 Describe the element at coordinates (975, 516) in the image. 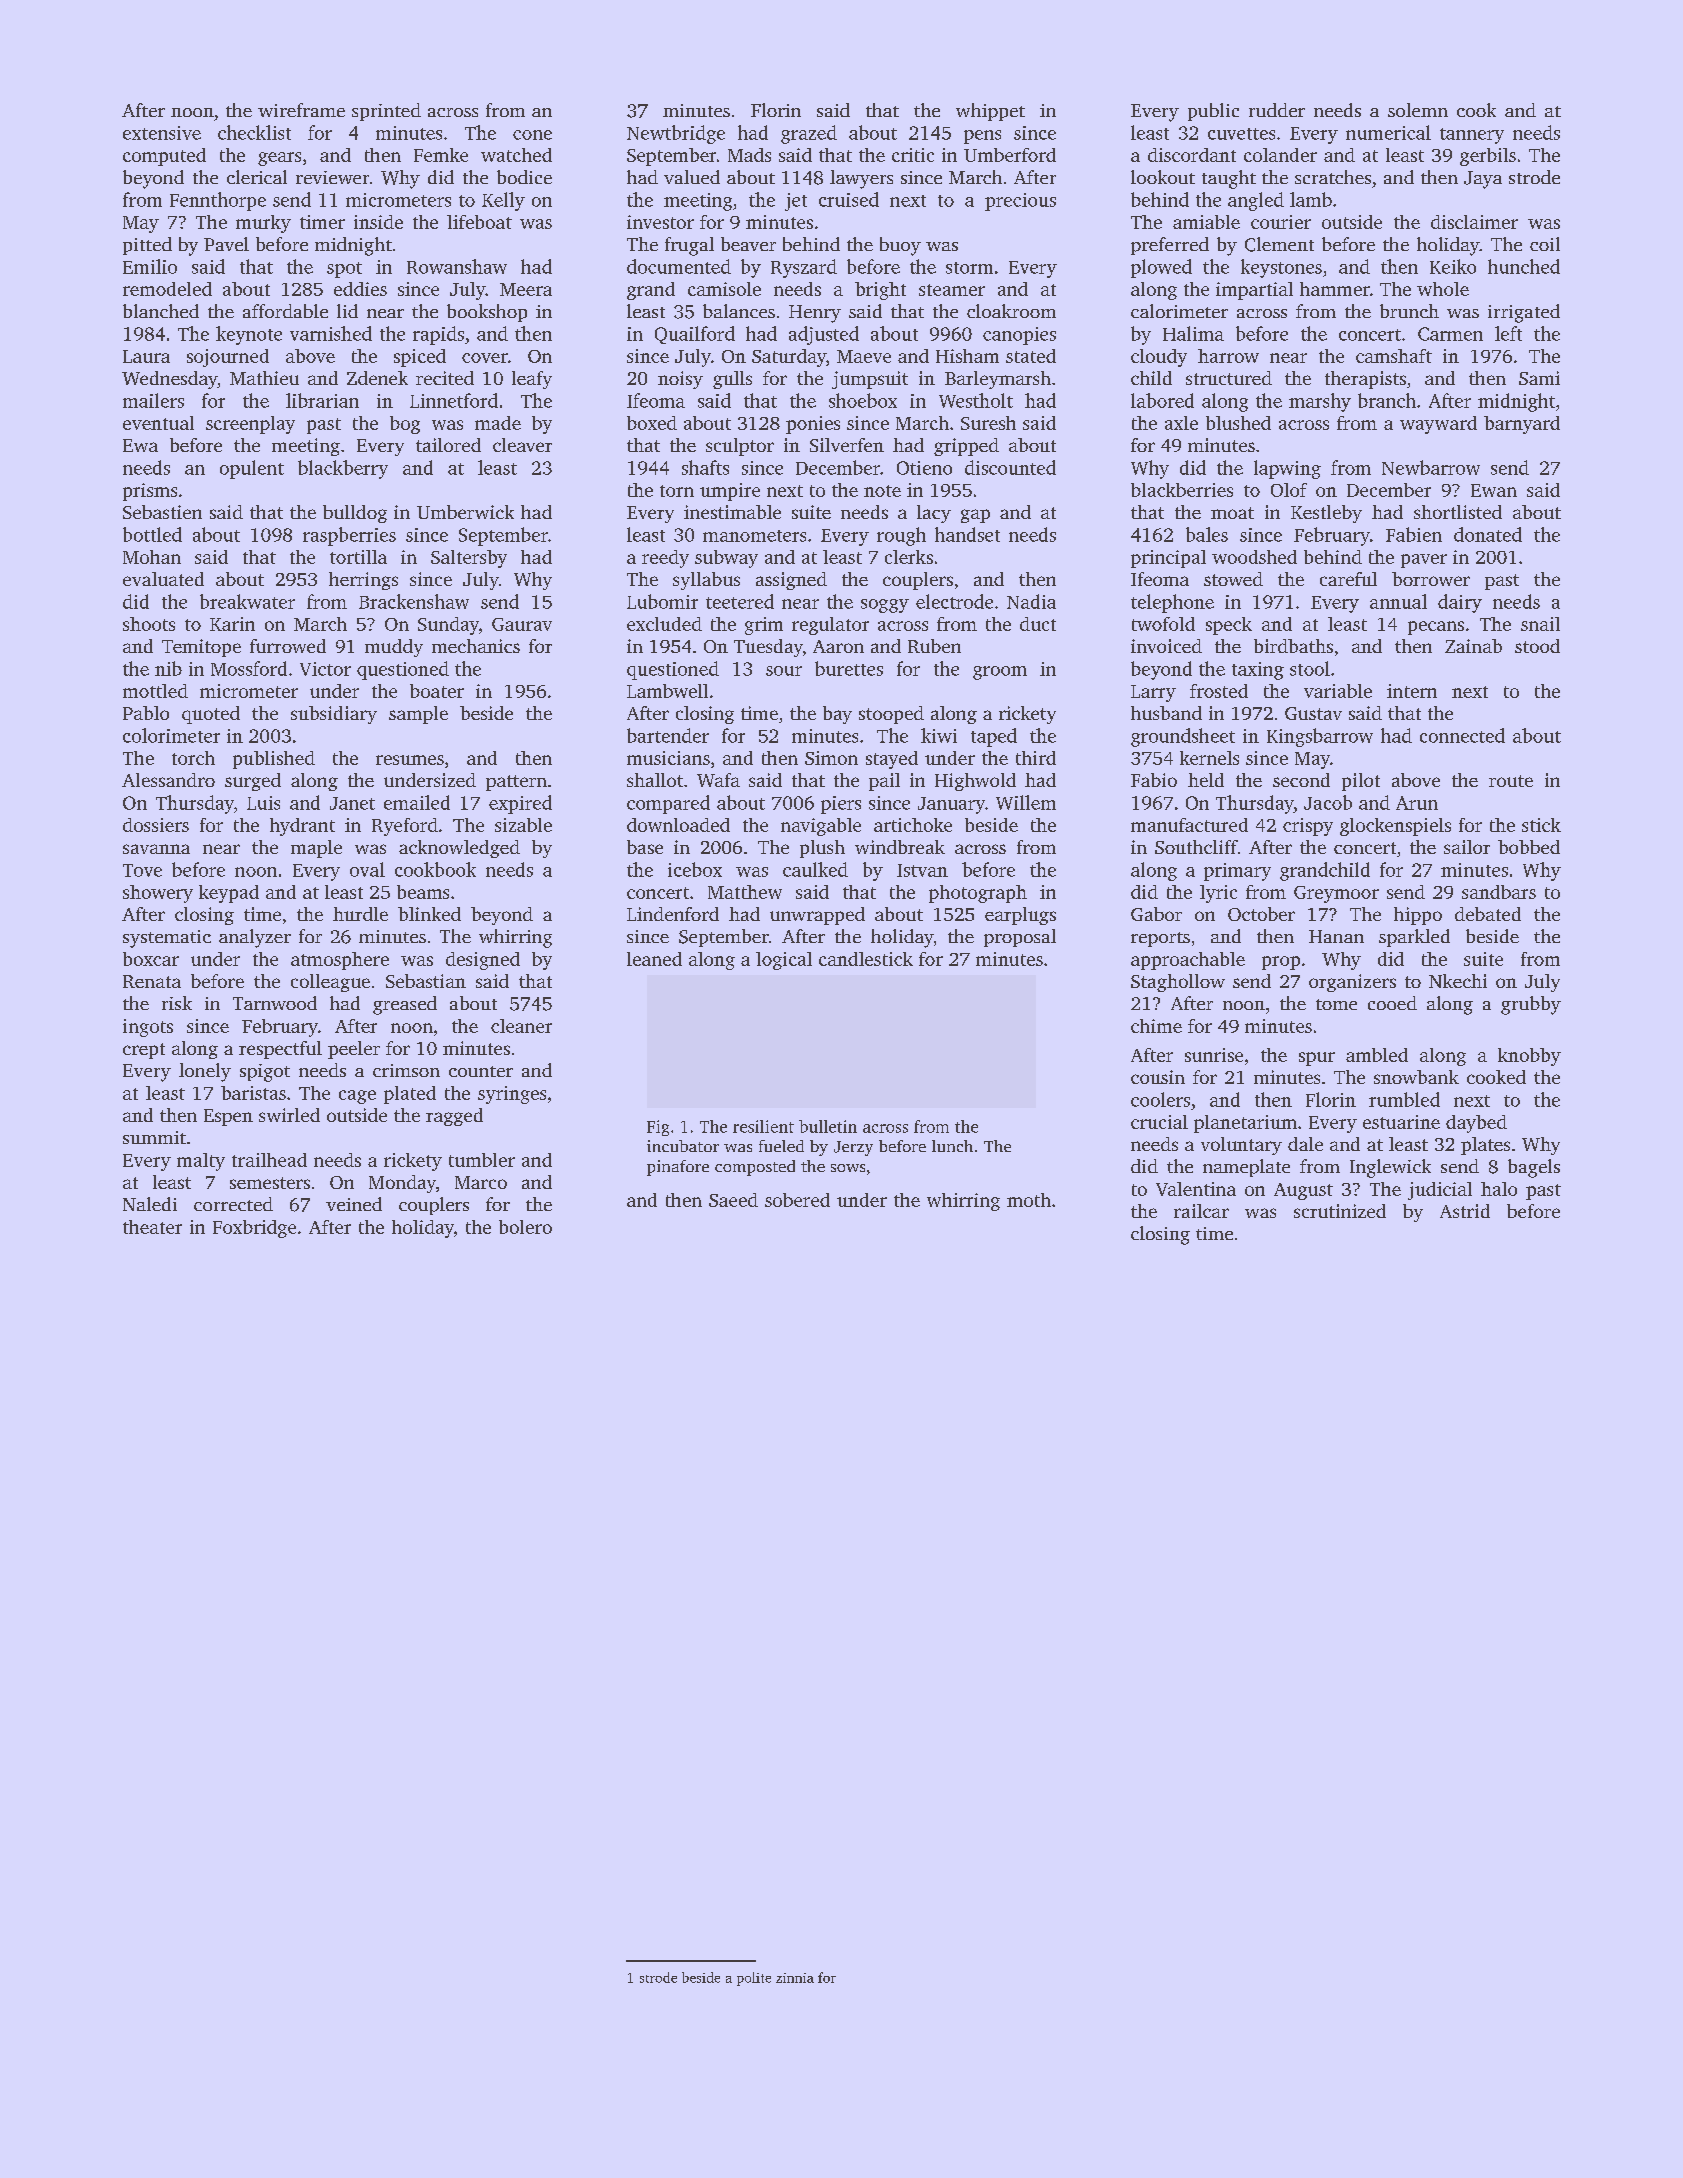

I see `gap` at that location.
